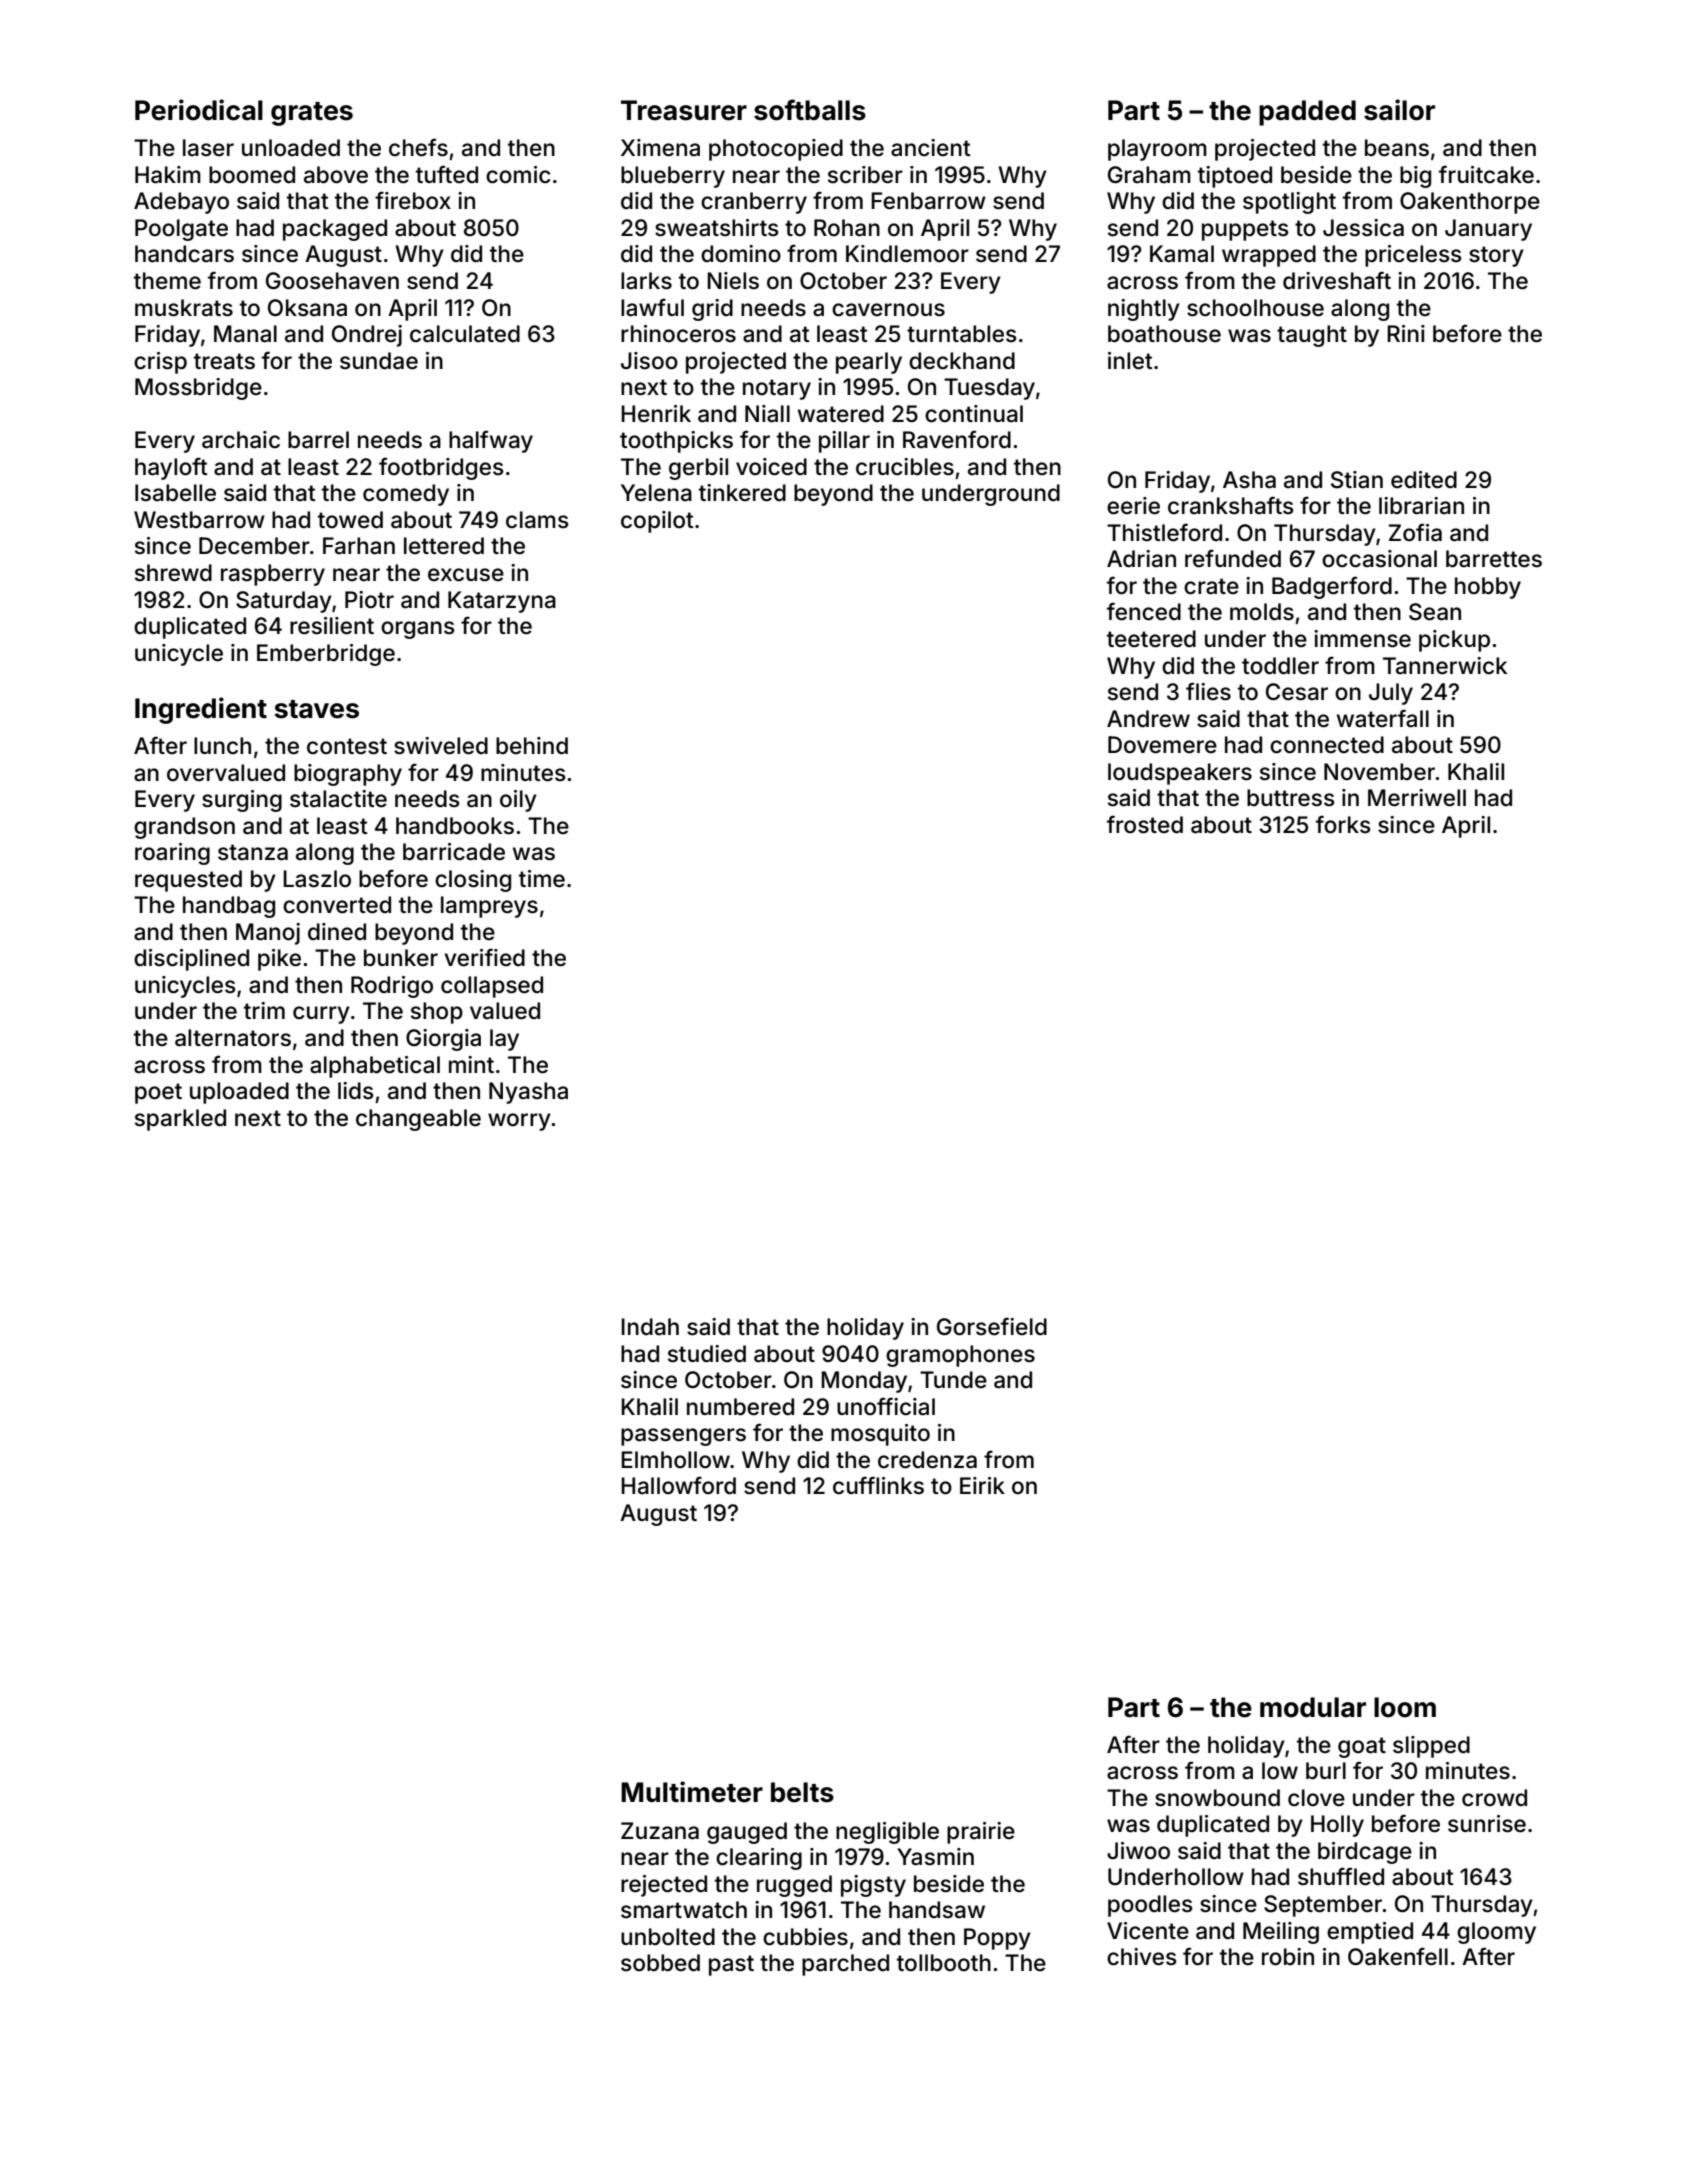 The width and height of the screenshot is (1683, 2178). Describe the element at coordinates (1235, 177) in the screenshot. I see `tiptoed` at that location.
